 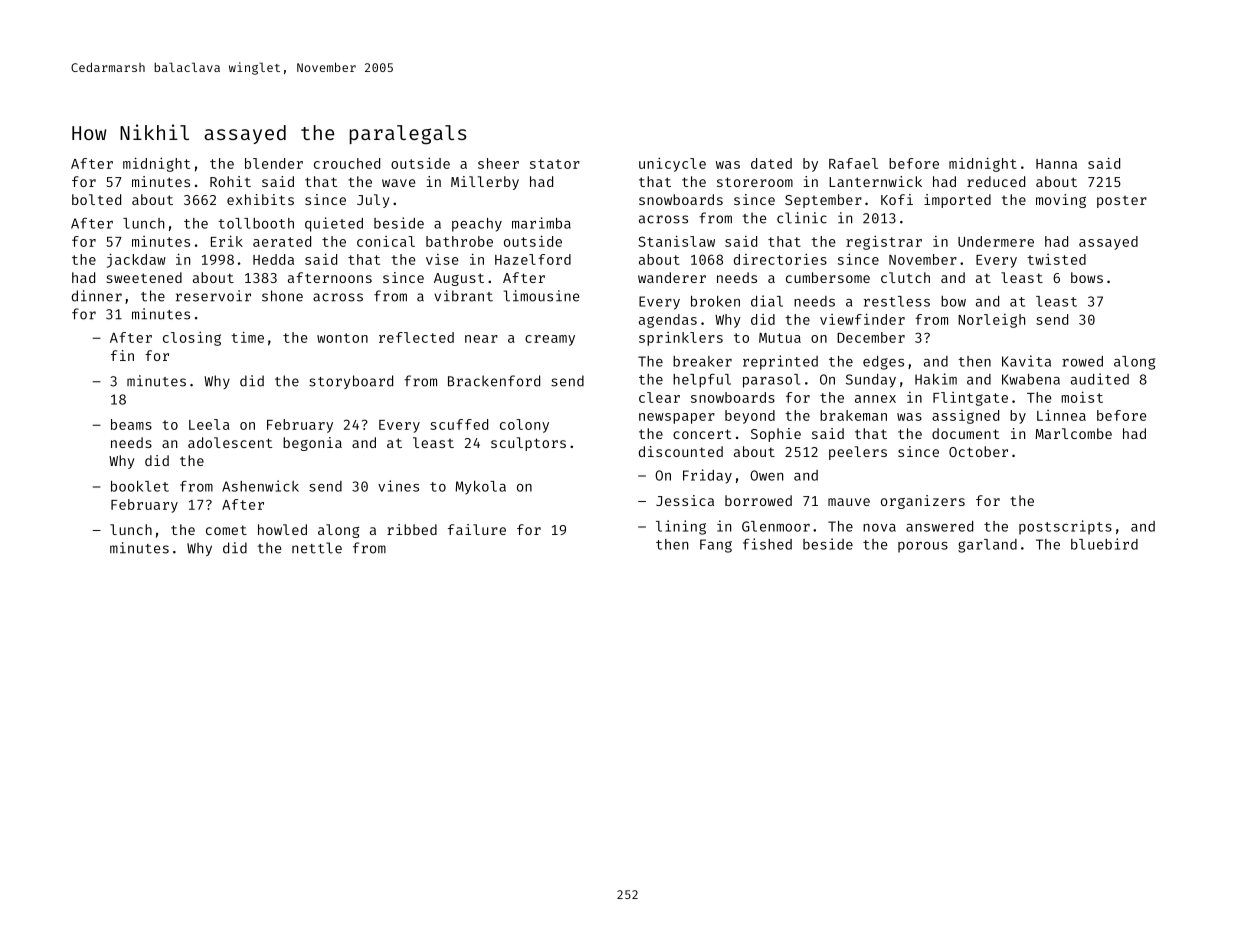 I want to click on howled, so click(x=282, y=529).
